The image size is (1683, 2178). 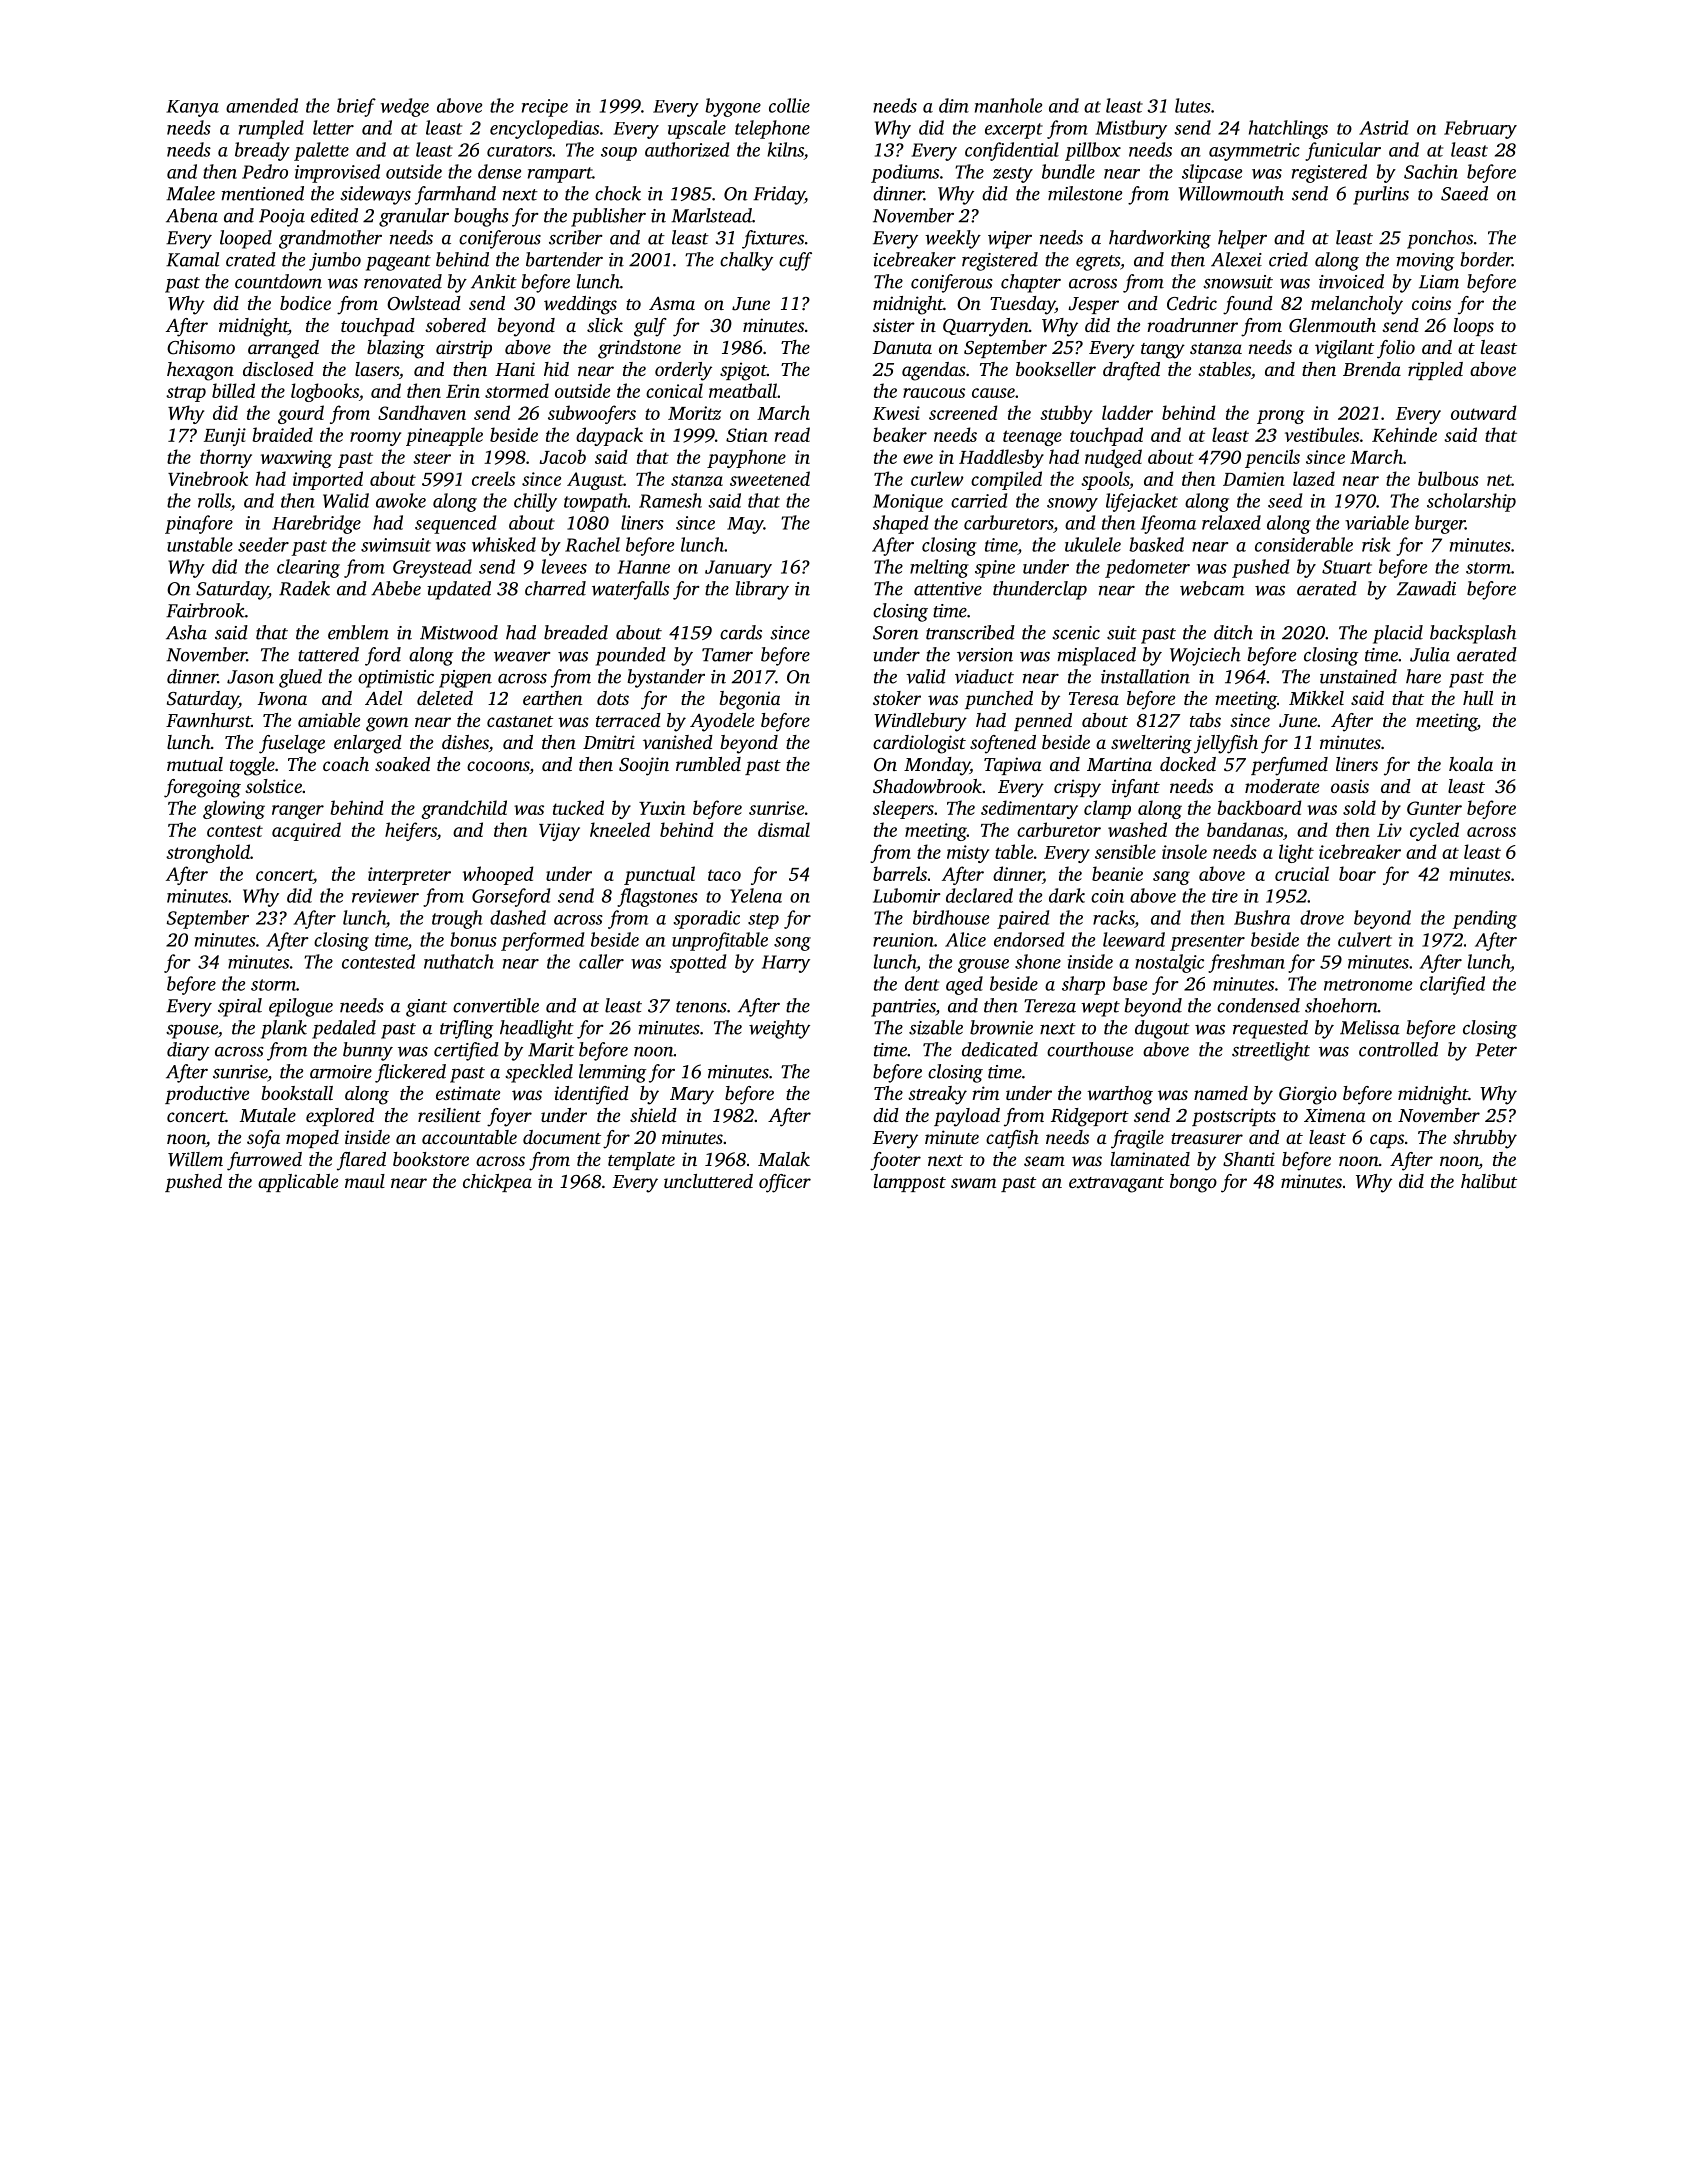 What do you see at coordinates (344, 1029) in the screenshot?
I see `pedaled` at bounding box center [344, 1029].
